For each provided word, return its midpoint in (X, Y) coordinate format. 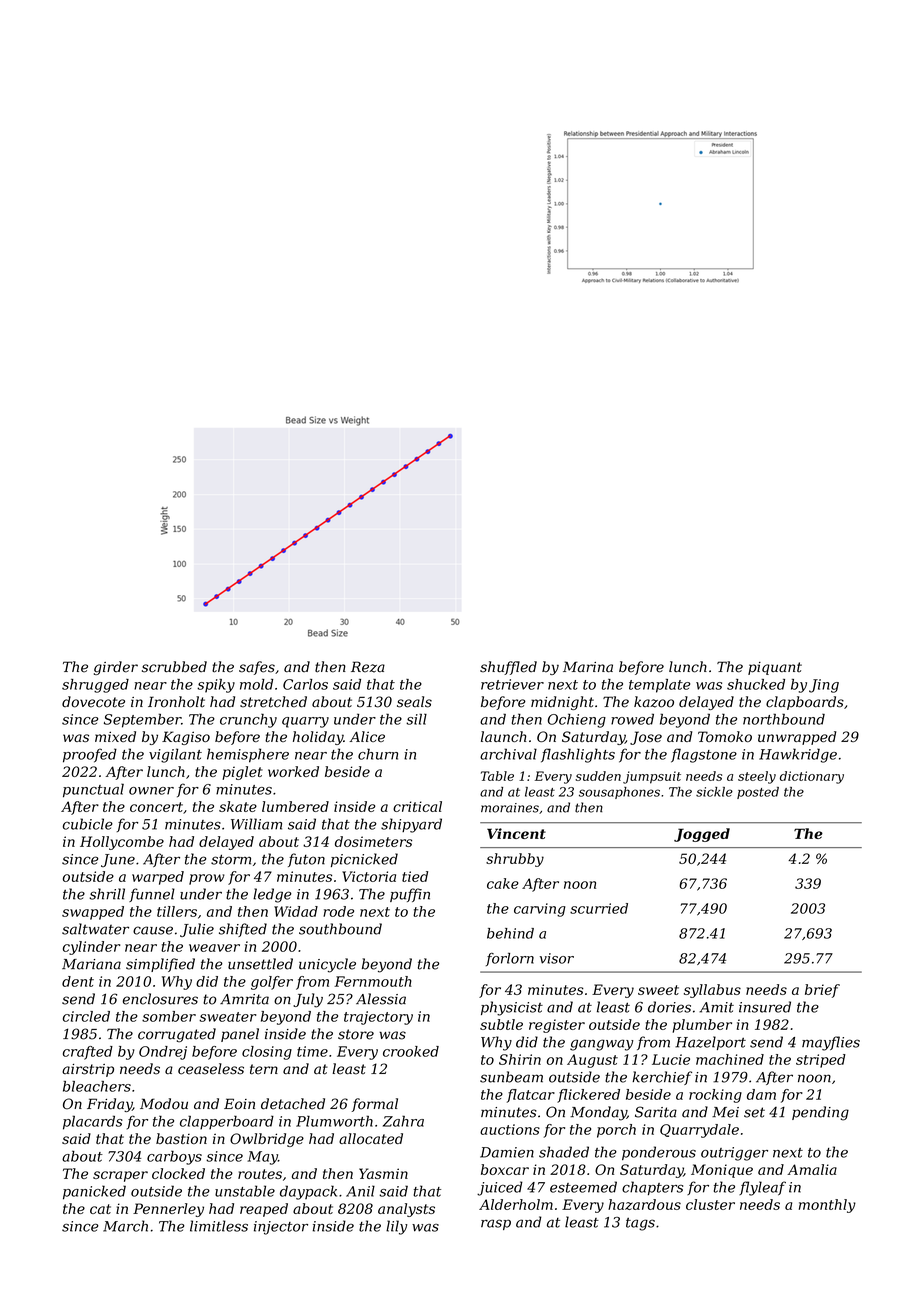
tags (640, 1224)
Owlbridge (267, 1140)
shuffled (508, 668)
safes (257, 668)
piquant (775, 668)
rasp (496, 1224)
